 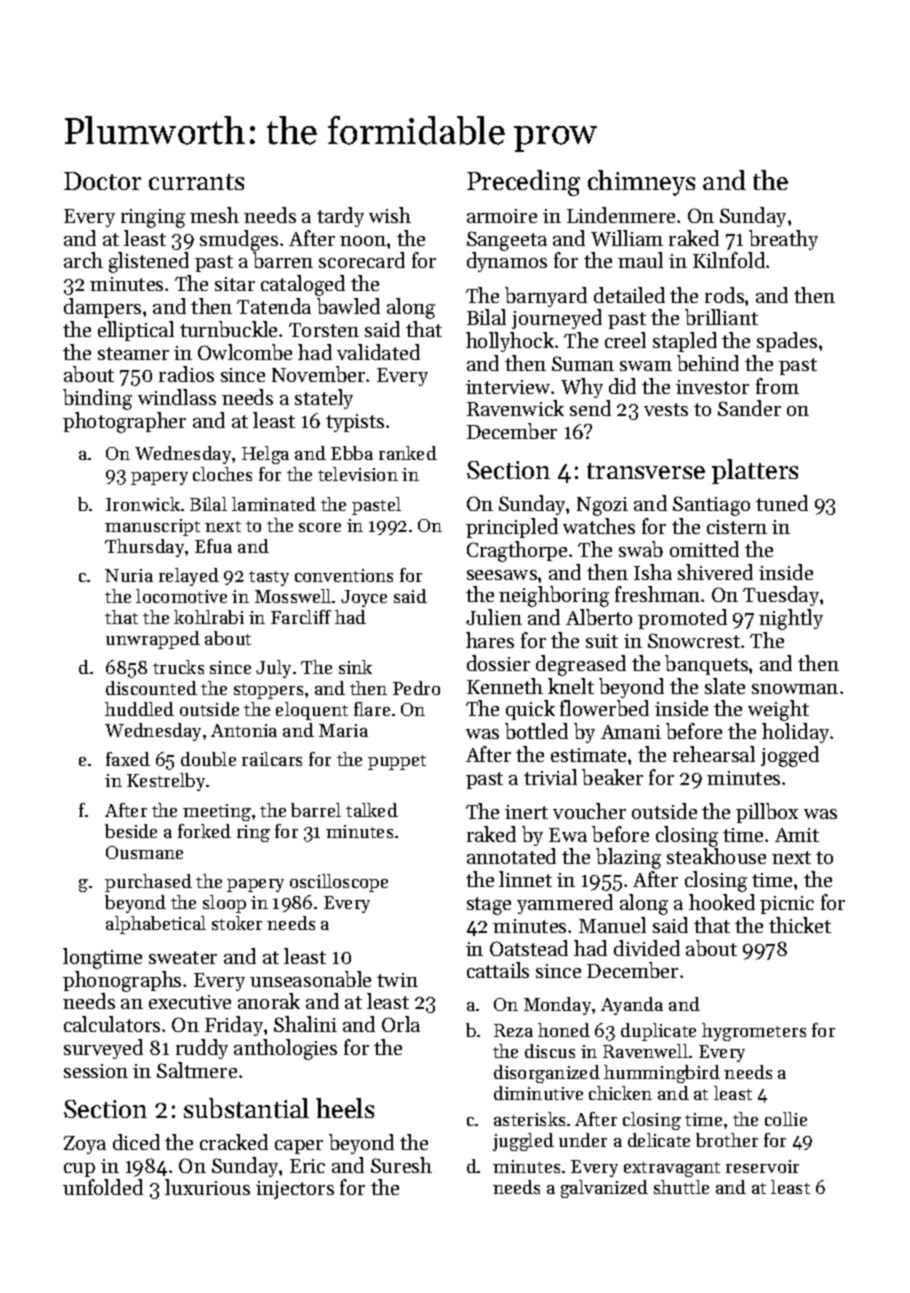 I want to click on wish, so click(x=390, y=215).
